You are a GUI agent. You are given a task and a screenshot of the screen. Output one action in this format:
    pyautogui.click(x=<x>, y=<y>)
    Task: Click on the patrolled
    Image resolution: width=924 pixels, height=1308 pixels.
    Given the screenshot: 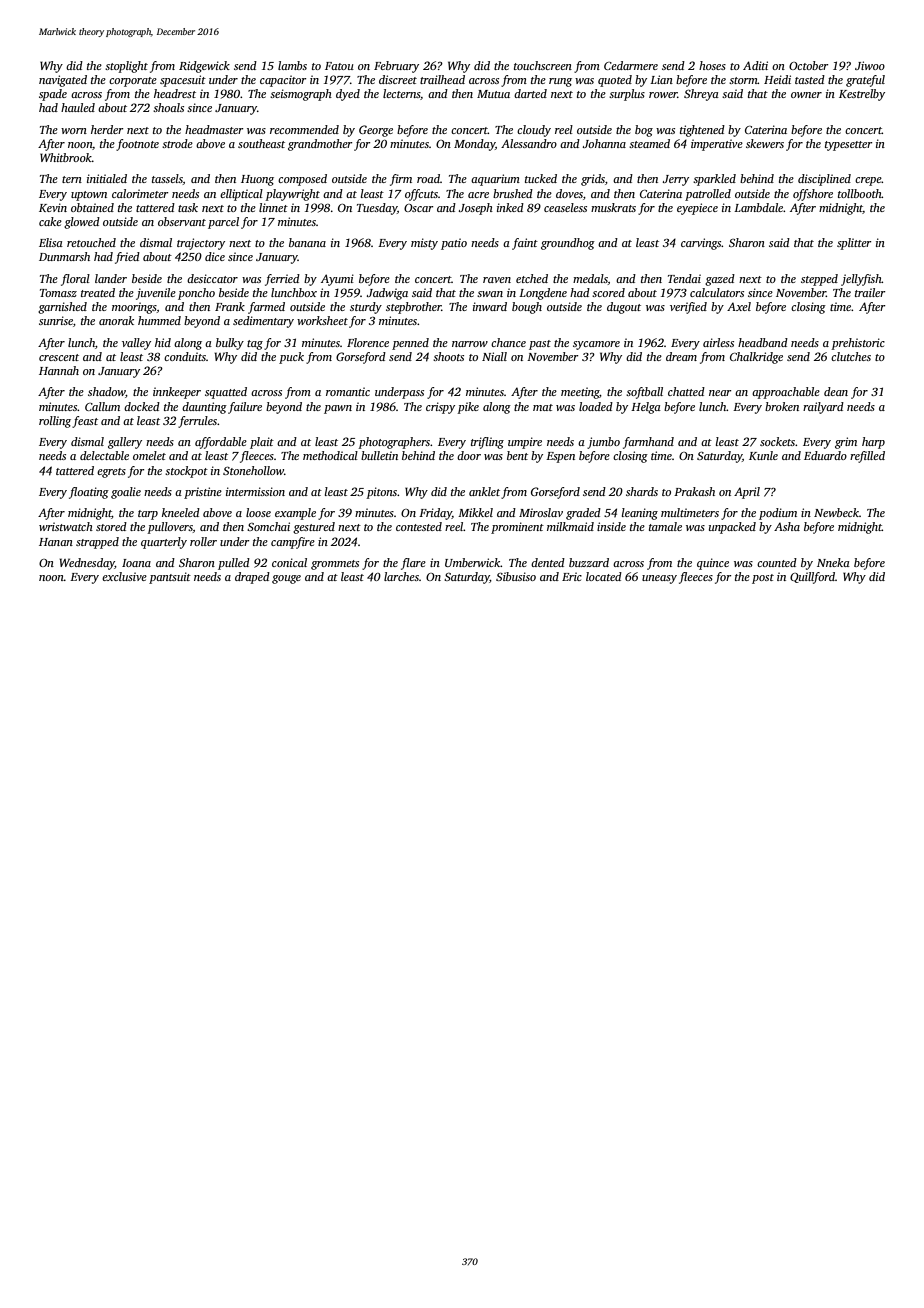 What is the action you would take?
    pyautogui.click(x=708, y=195)
